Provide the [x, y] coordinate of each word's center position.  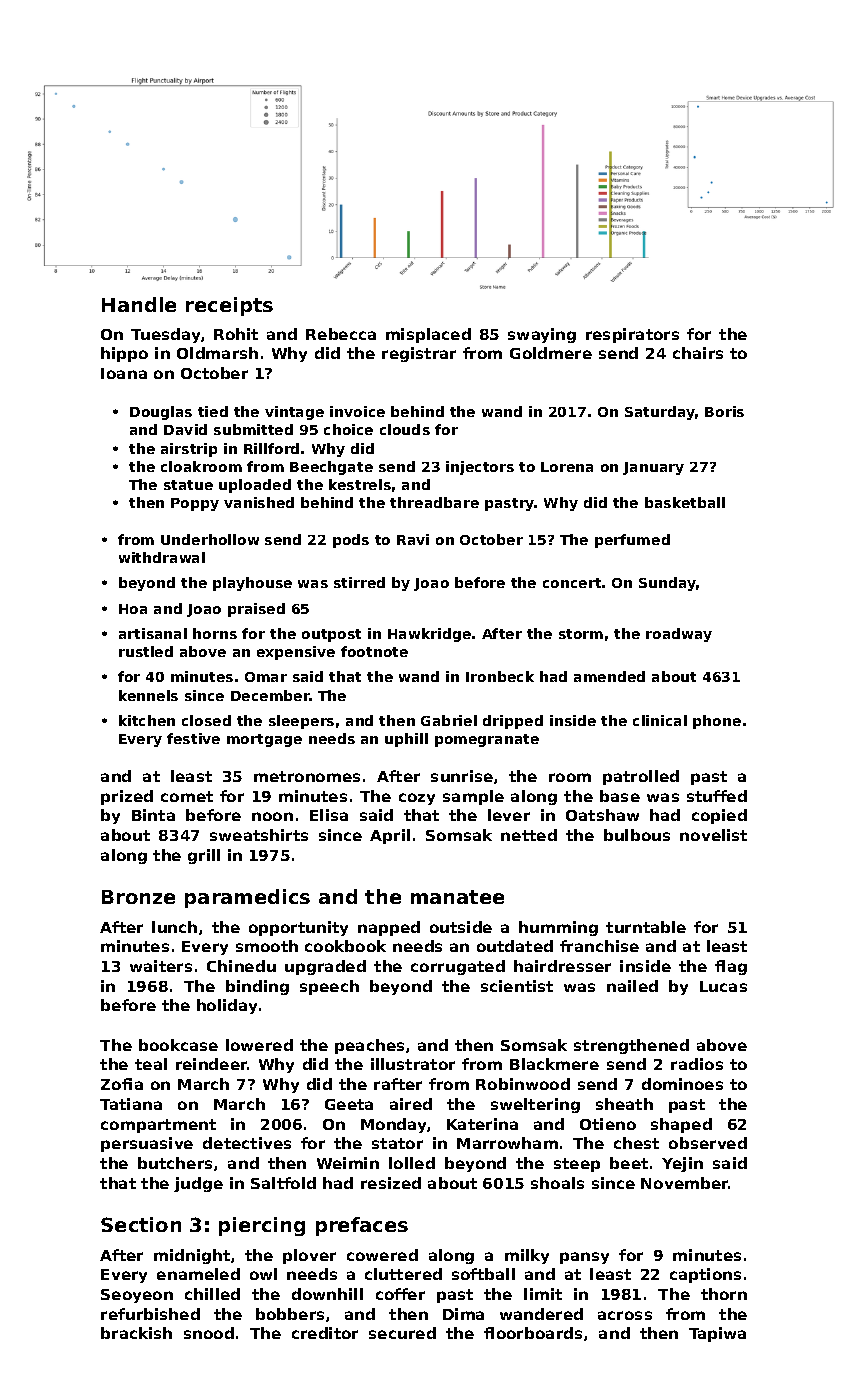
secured [402, 1333]
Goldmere [551, 353]
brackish [136, 1333]
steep [577, 1165]
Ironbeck [500, 676]
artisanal [153, 633]
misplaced [428, 335]
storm [581, 634]
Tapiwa [717, 1334]
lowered [259, 1045]
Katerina [482, 1124]
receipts [229, 306]
